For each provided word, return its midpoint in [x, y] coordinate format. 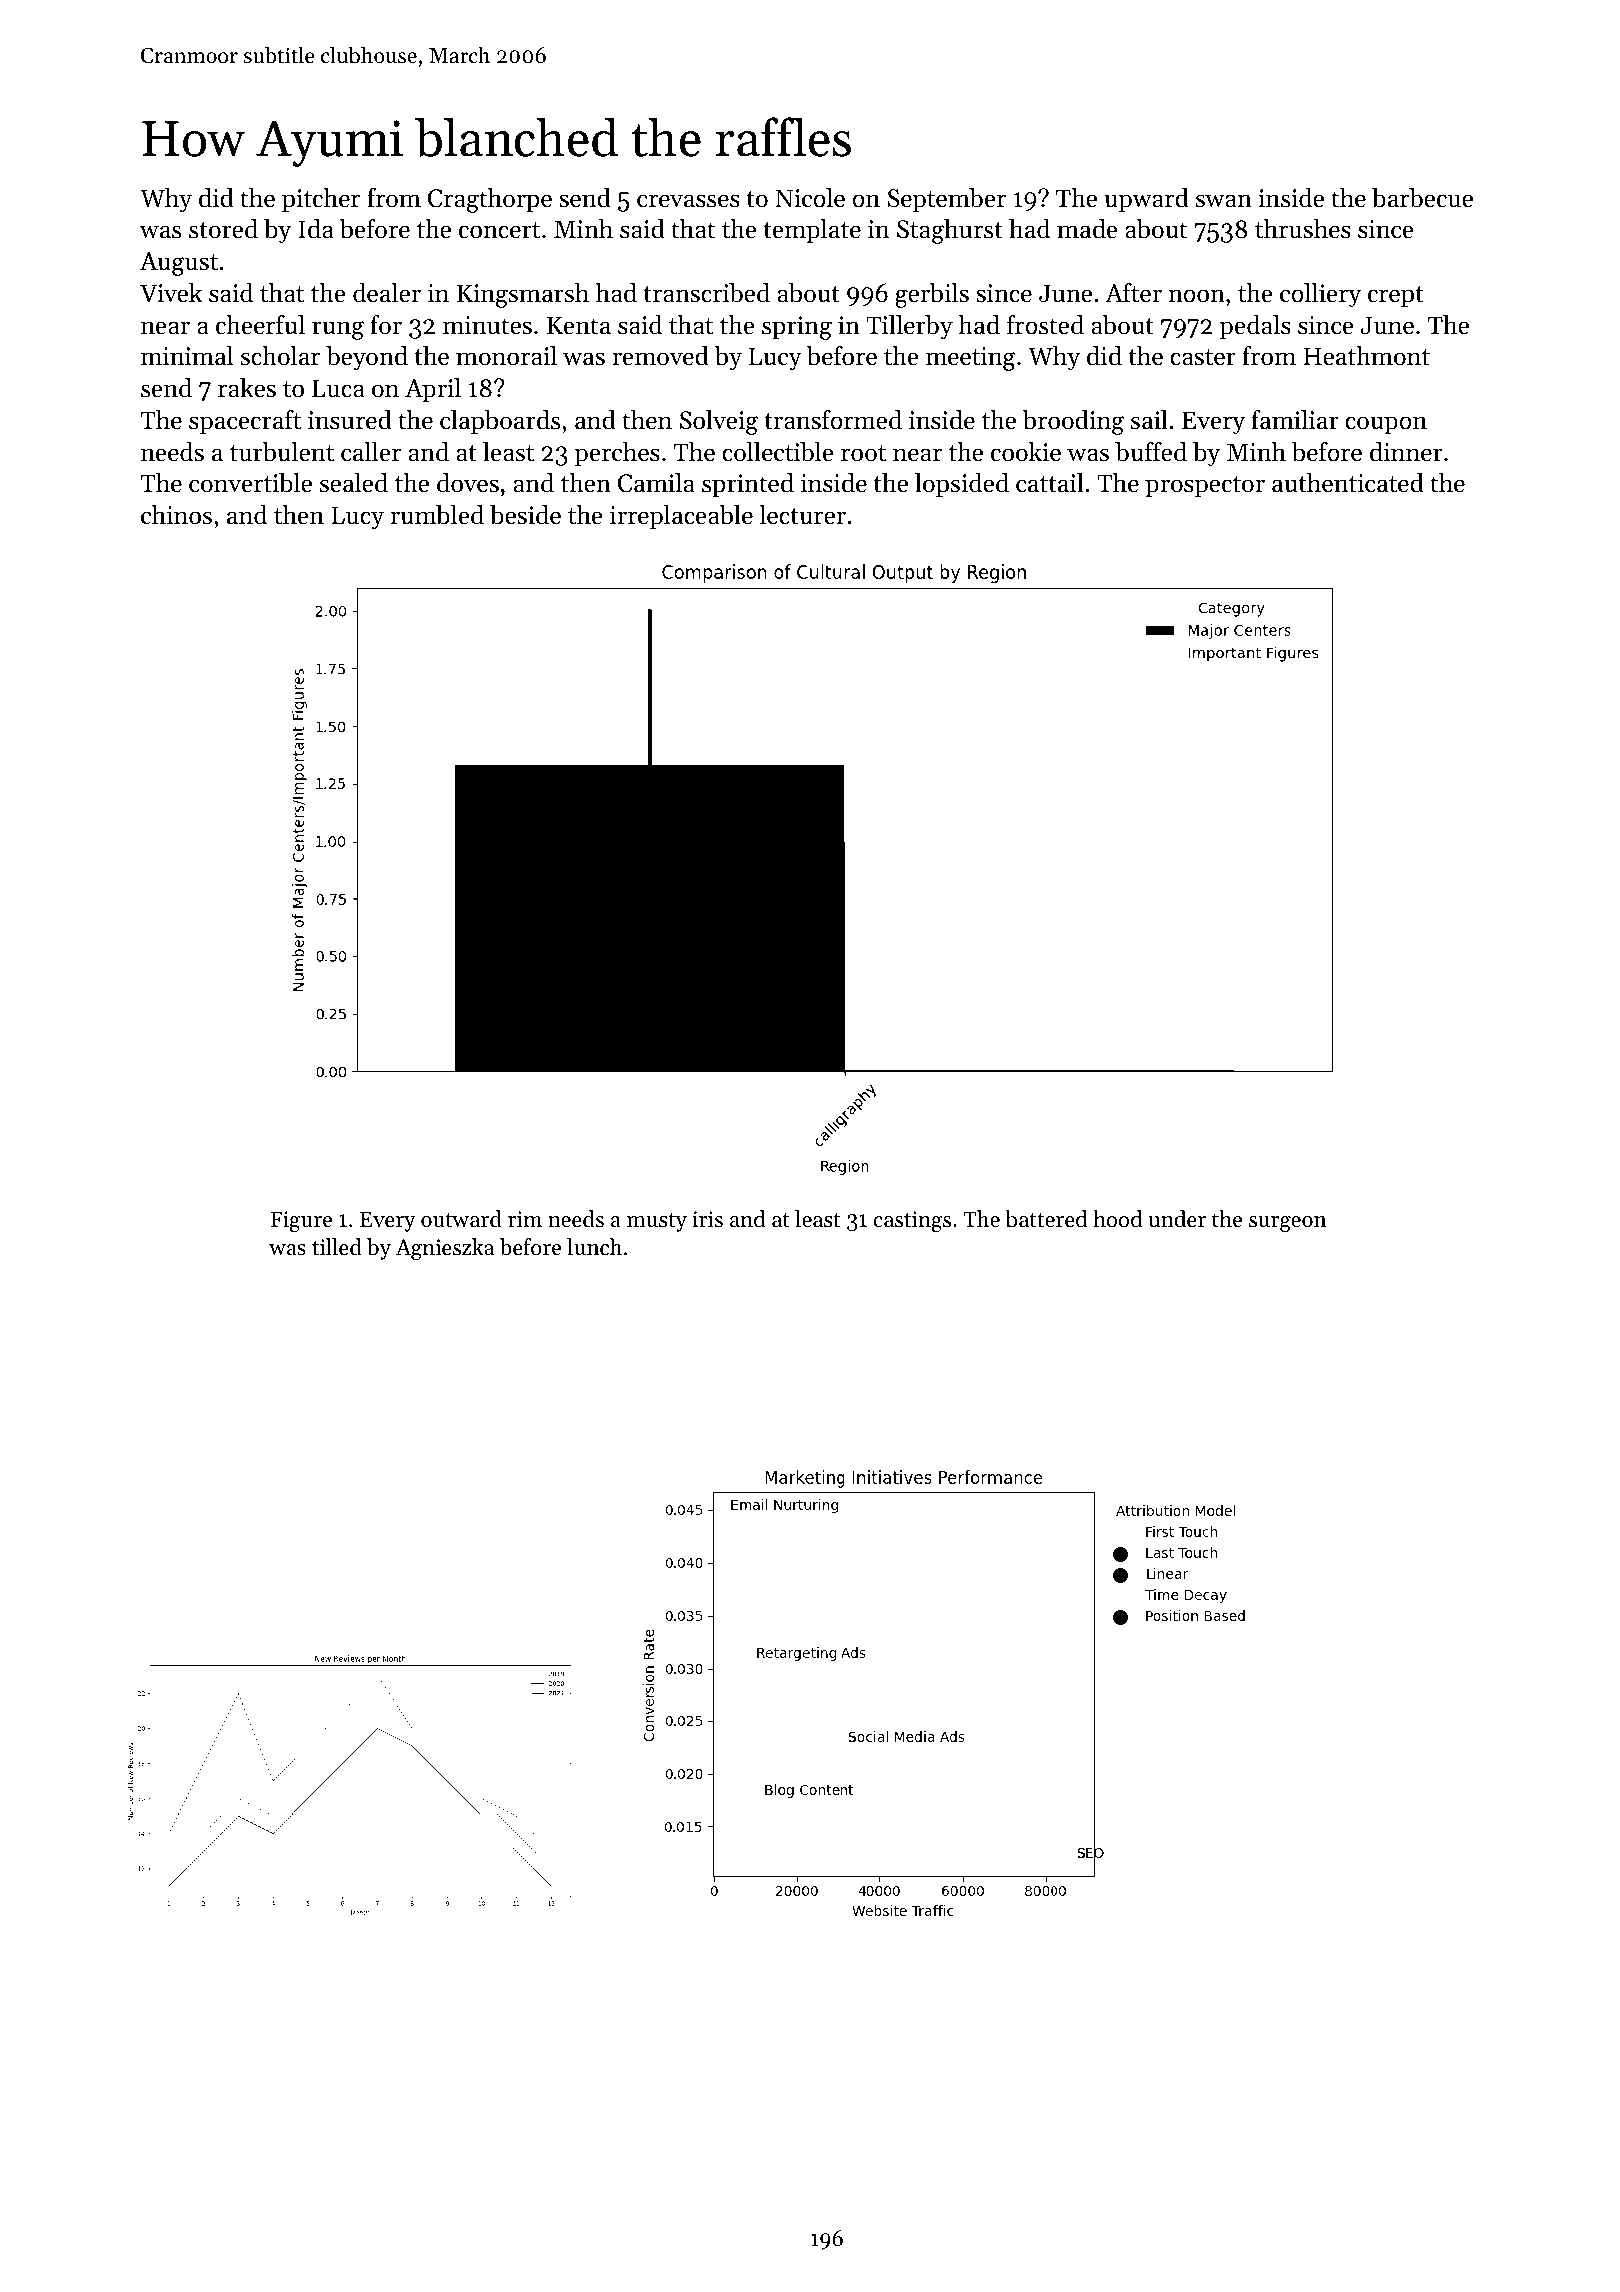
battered [1046, 1219]
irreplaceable [681, 517]
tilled [337, 1247]
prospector [1205, 486]
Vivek [171, 293]
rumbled [437, 515]
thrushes [1303, 229]
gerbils [932, 295]
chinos [176, 515]
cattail [1050, 483]
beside [525, 515]
